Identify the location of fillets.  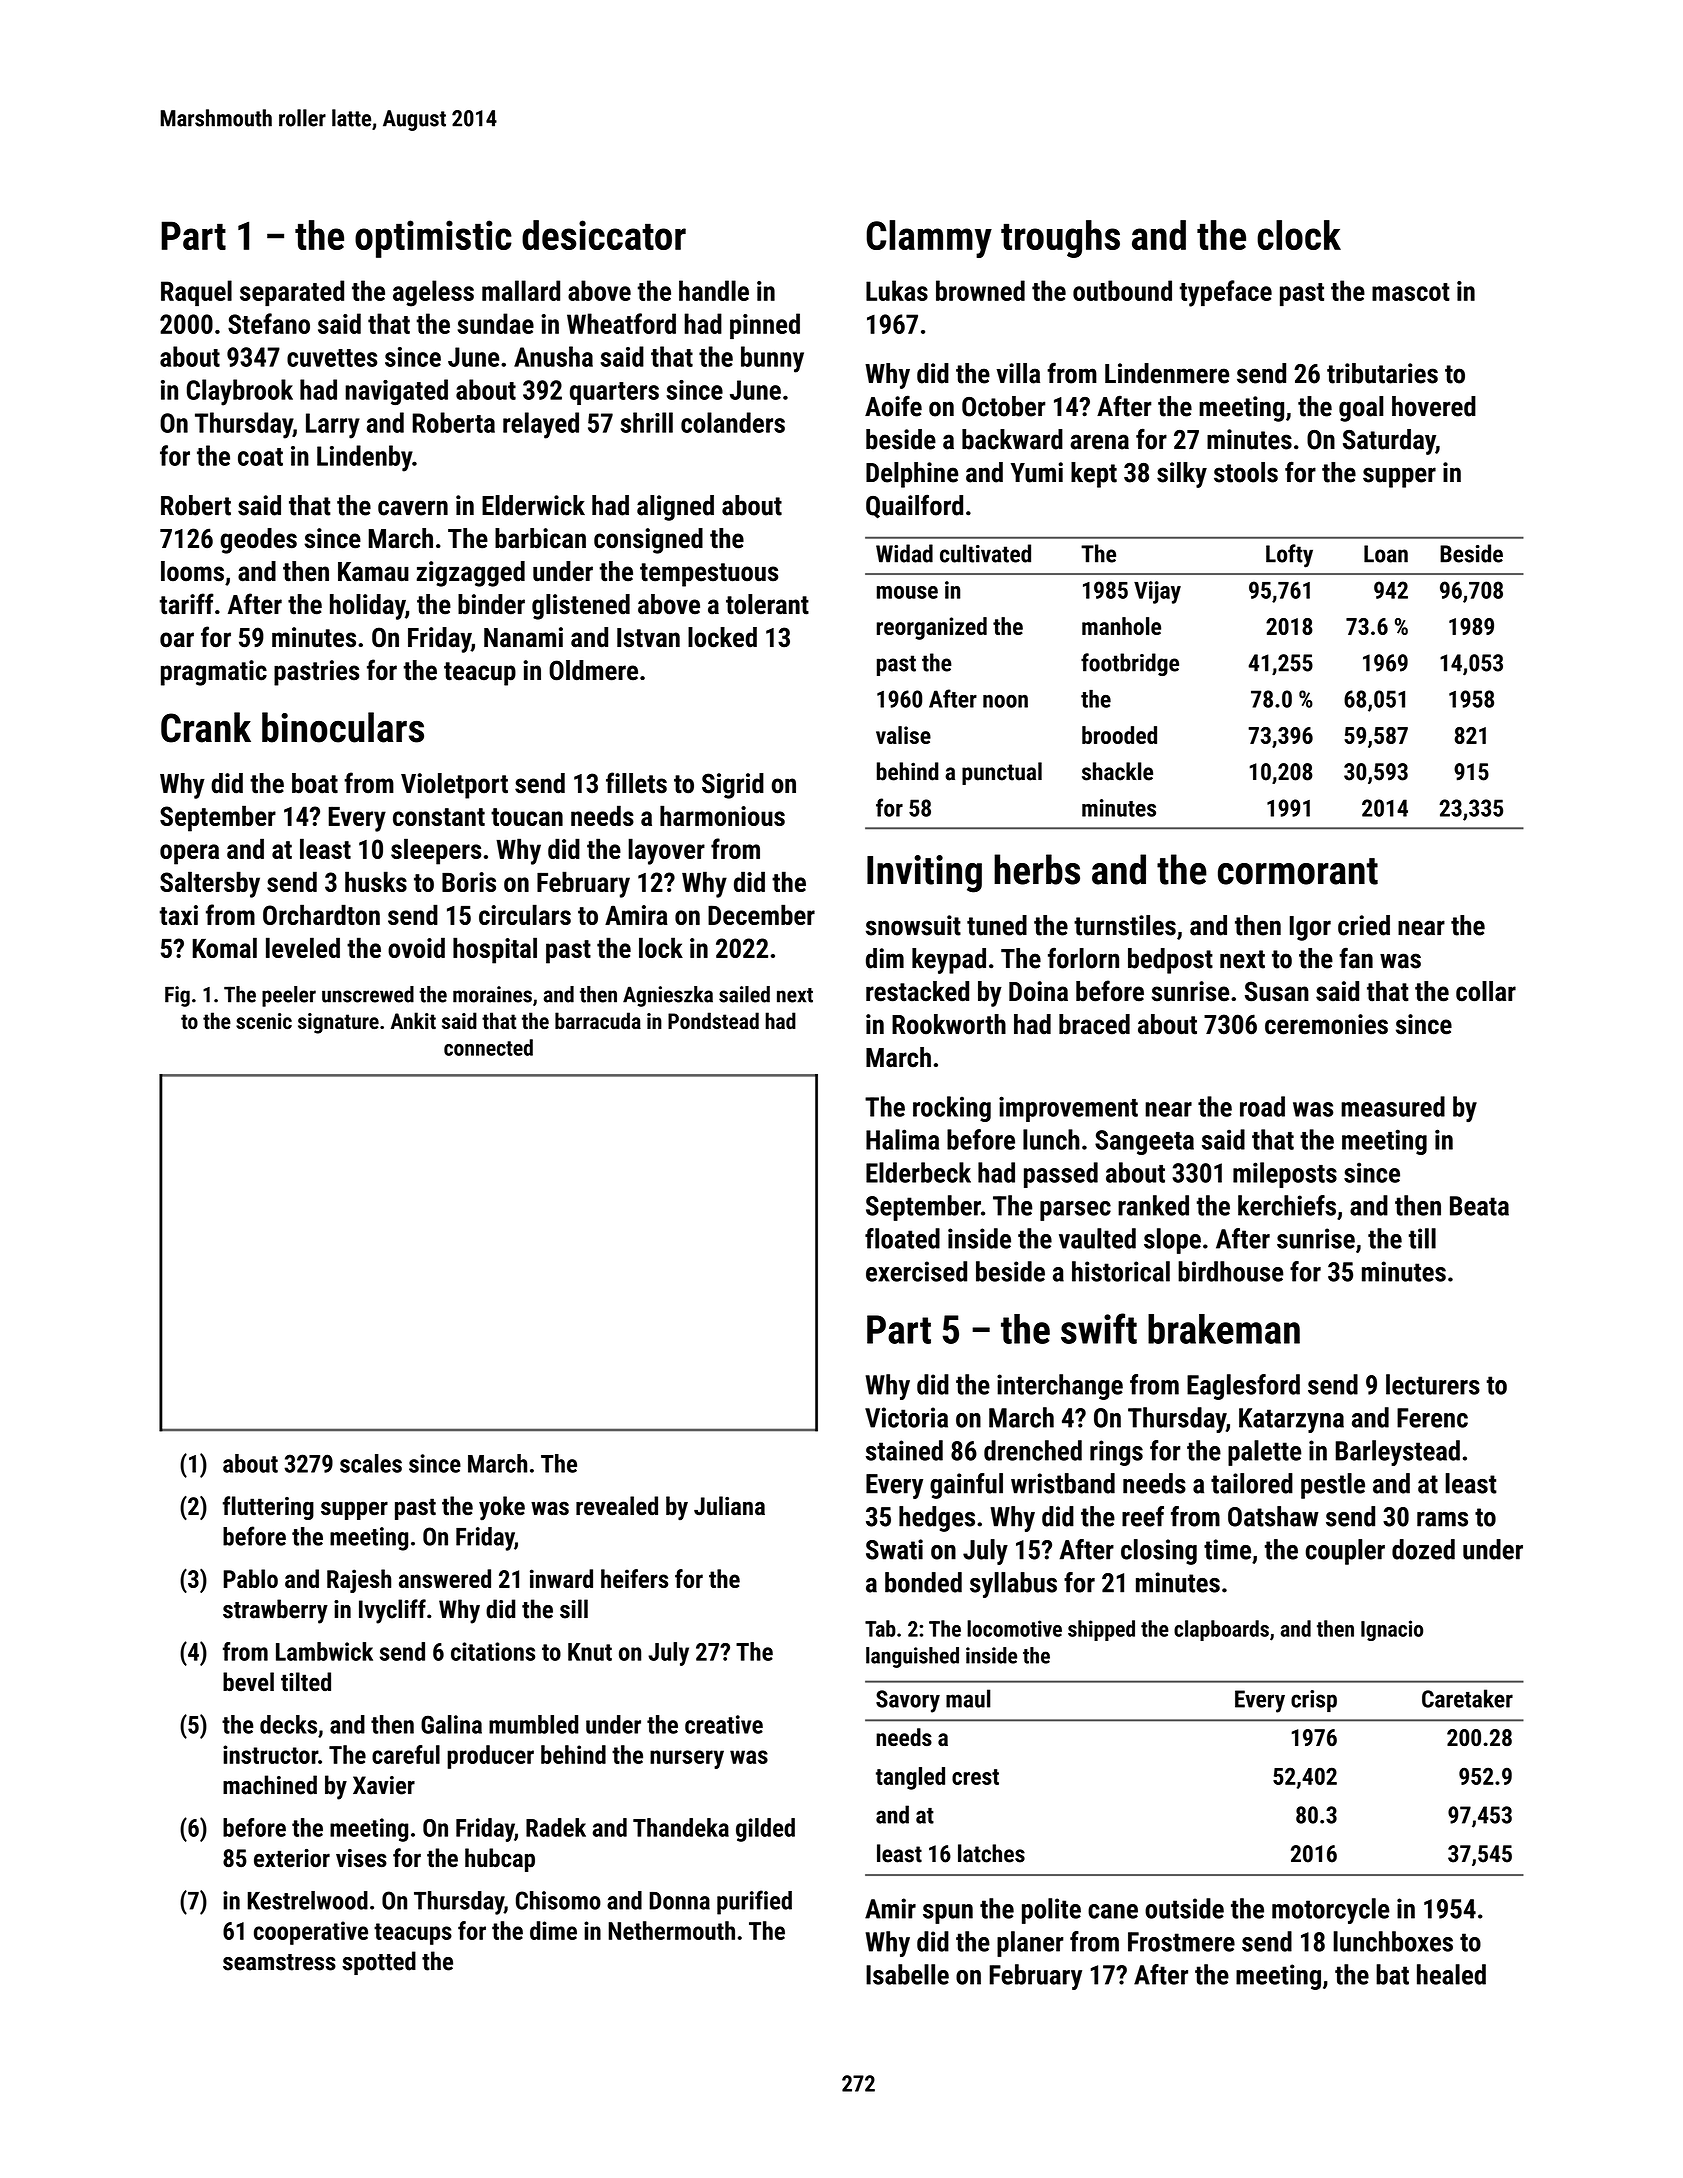
(636, 783).
